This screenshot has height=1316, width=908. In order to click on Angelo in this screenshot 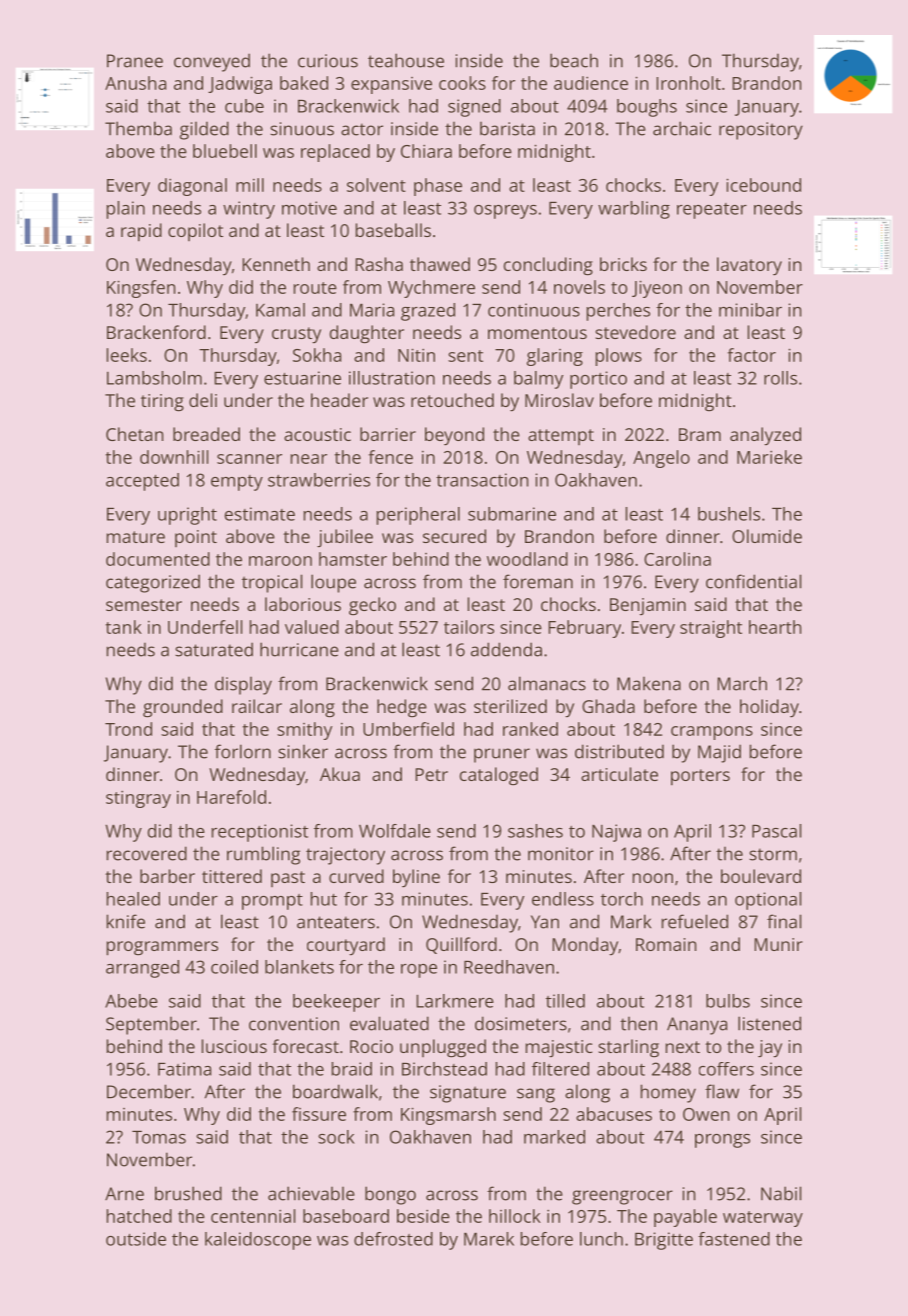, I will do `click(661, 459)`.
